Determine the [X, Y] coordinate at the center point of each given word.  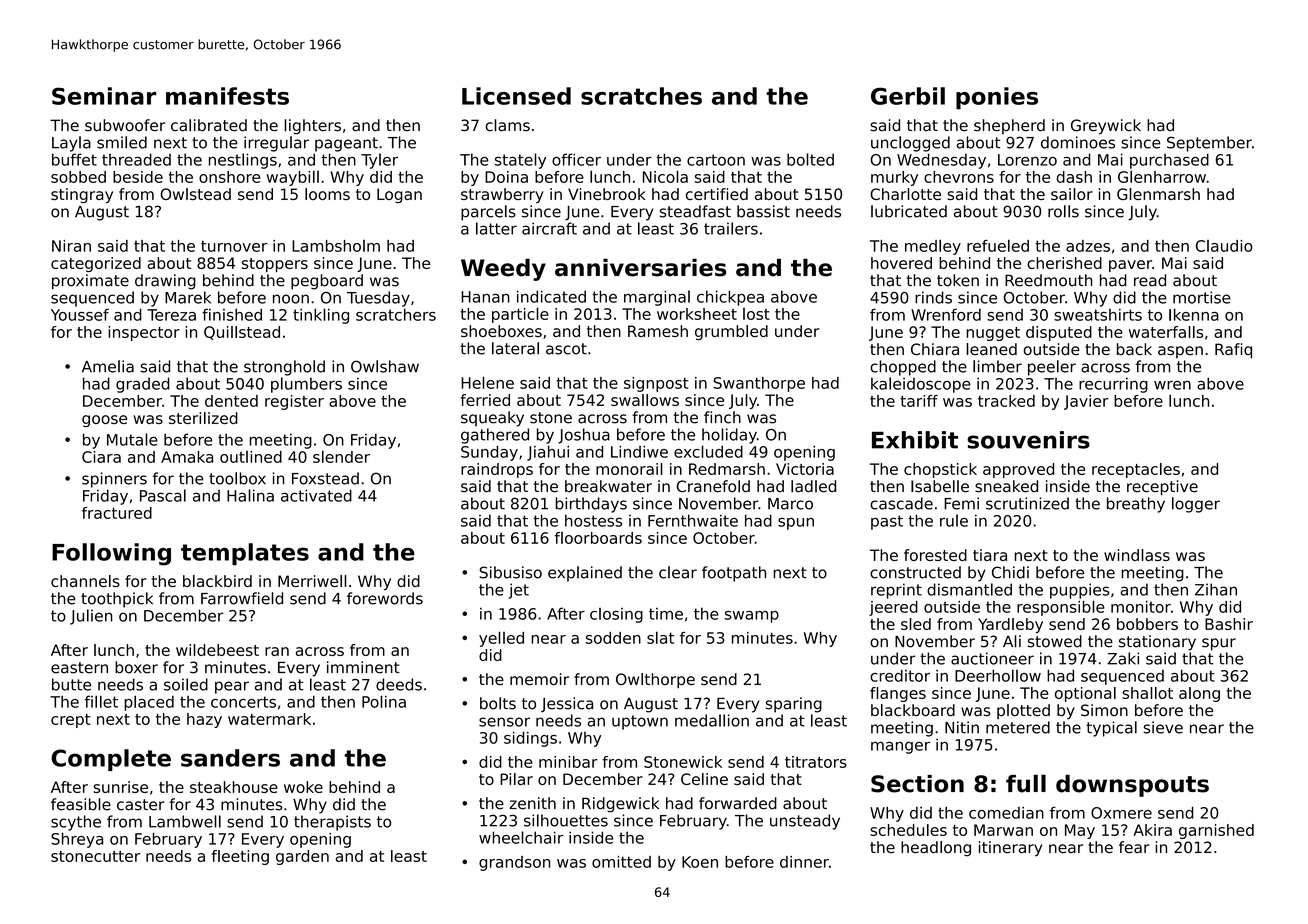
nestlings [243, 161]
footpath [734, 574]
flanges [898, 694]
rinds [933, 297]
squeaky [492, 419]
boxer [136, 667]
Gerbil [908, 96]
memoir [539, 679]
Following [111, 554]
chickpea [730, 298]
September [1209, 144]
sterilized [203, 418]
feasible [81, 804]
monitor [1141, 607]
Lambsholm [336, 246]
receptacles [1136, 470]
